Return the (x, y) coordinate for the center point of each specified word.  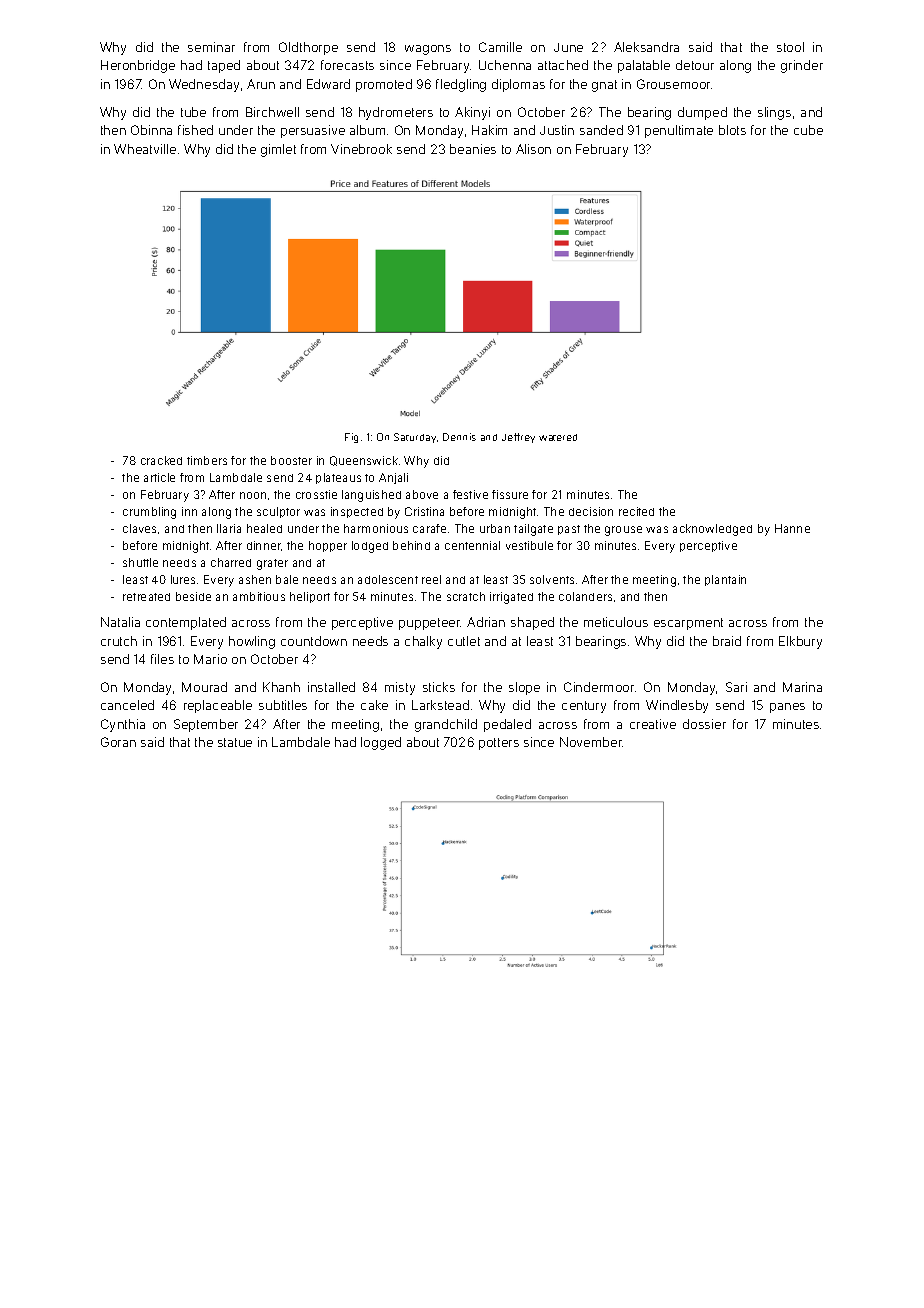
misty (400, 688)
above (422, 494)
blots (732, 130)
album (367, 130)
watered (558, 437)
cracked (161, 460)
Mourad (204, 687)
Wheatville (145, 149)
